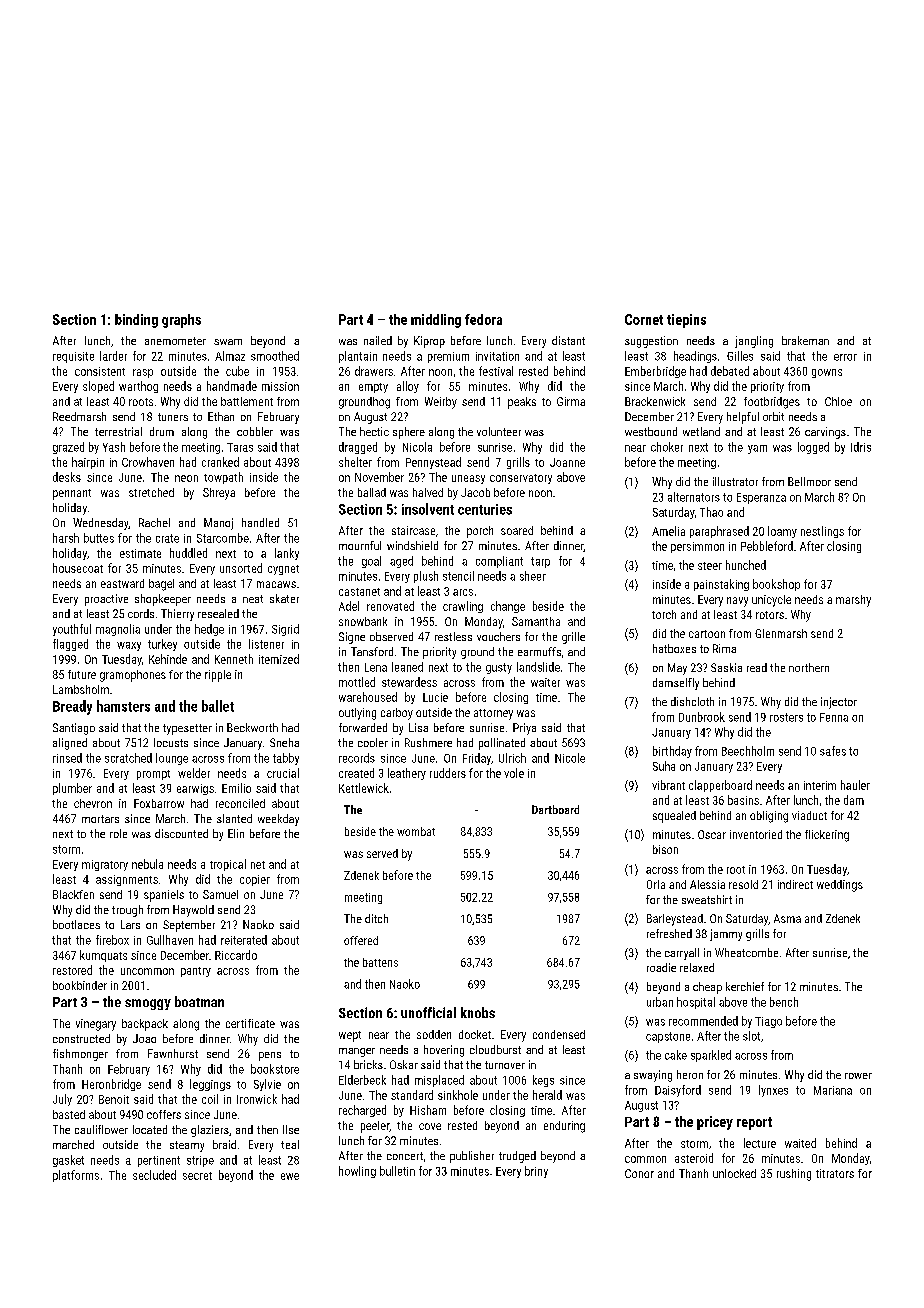 The width and height of the image is (924, 1308). I want to click on plantain, so click(358, 357).
